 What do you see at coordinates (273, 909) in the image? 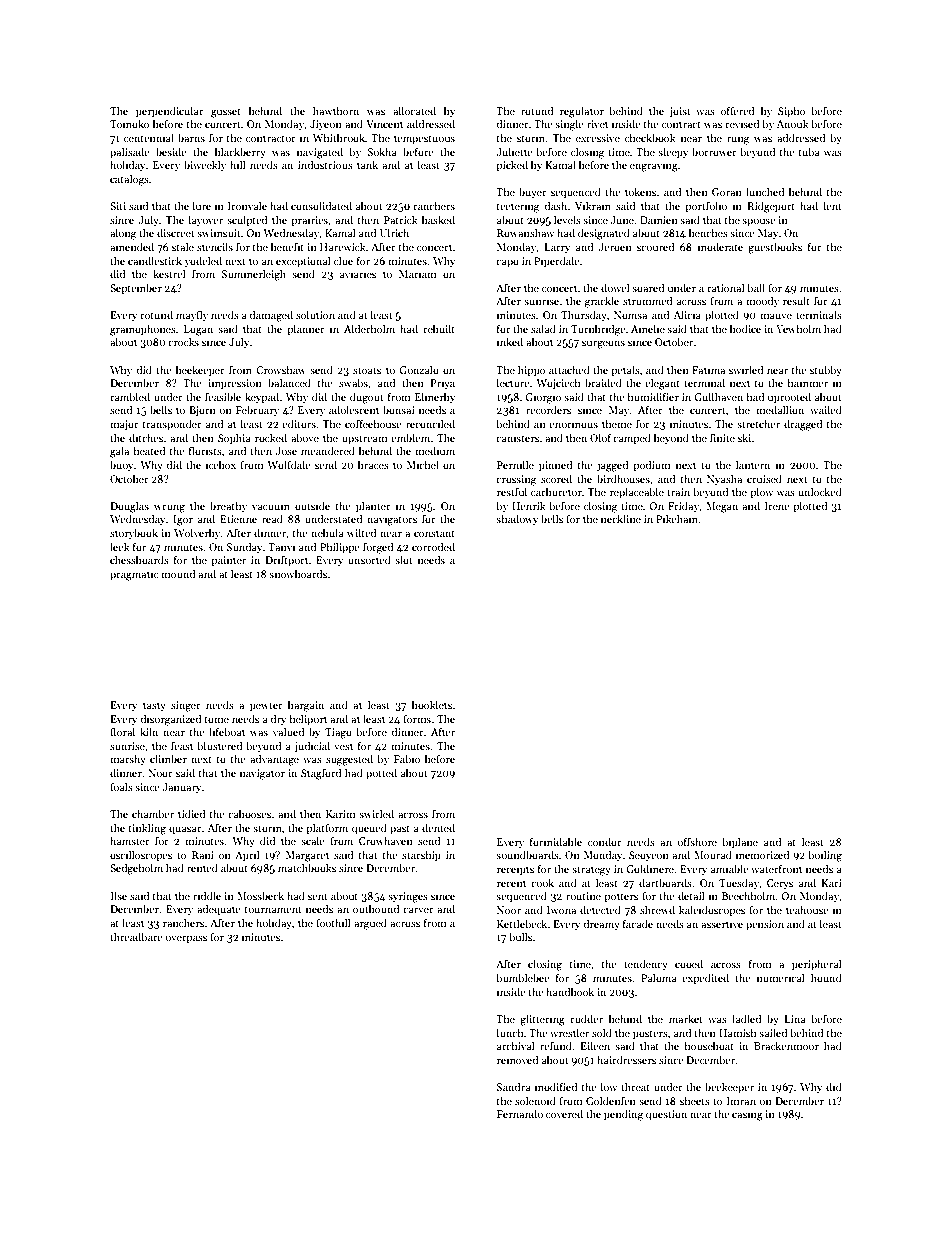
I see `tournament` at bounding box center [273, 909].
